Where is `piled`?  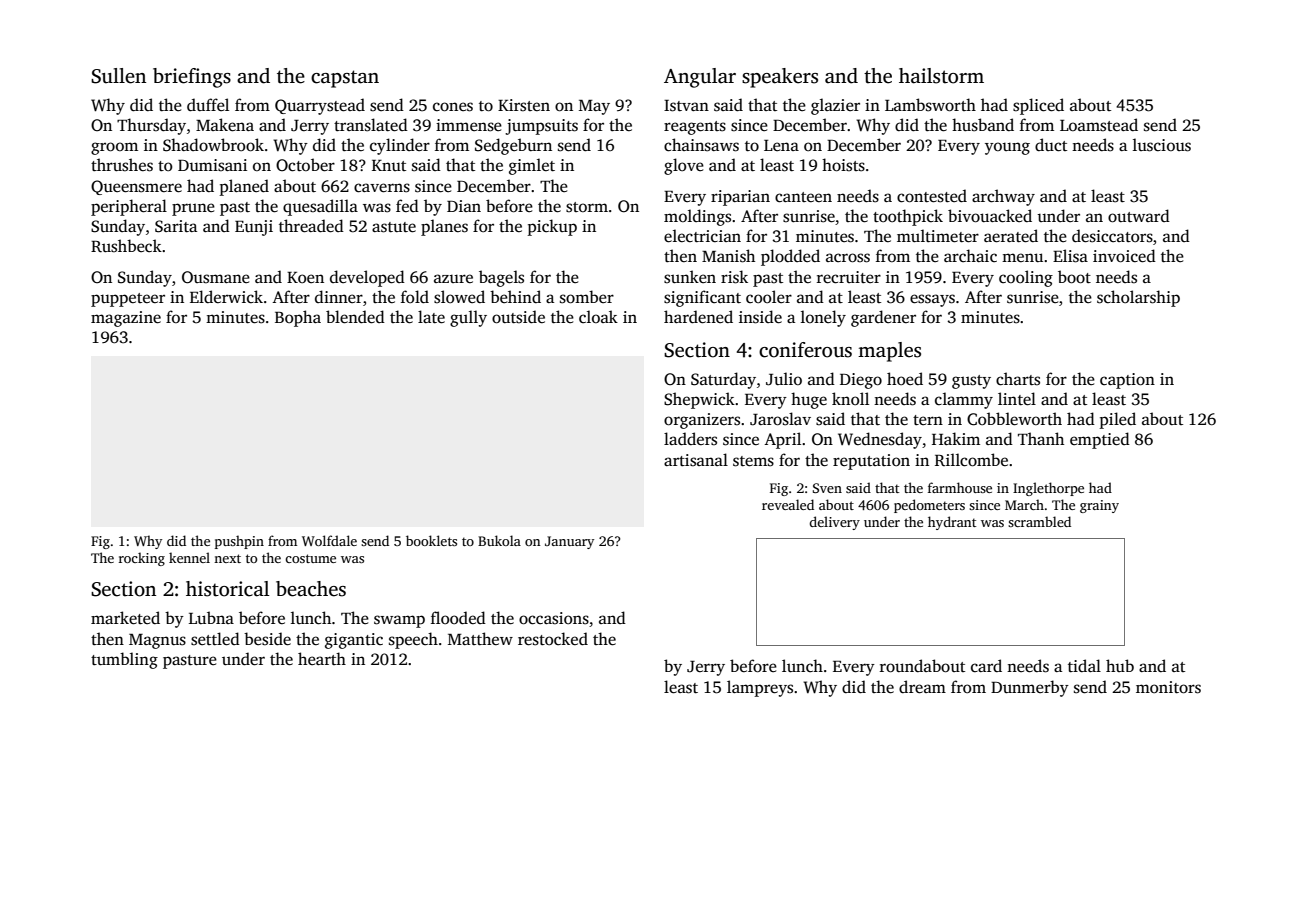 piled is located at coordinates (1118, 420).
